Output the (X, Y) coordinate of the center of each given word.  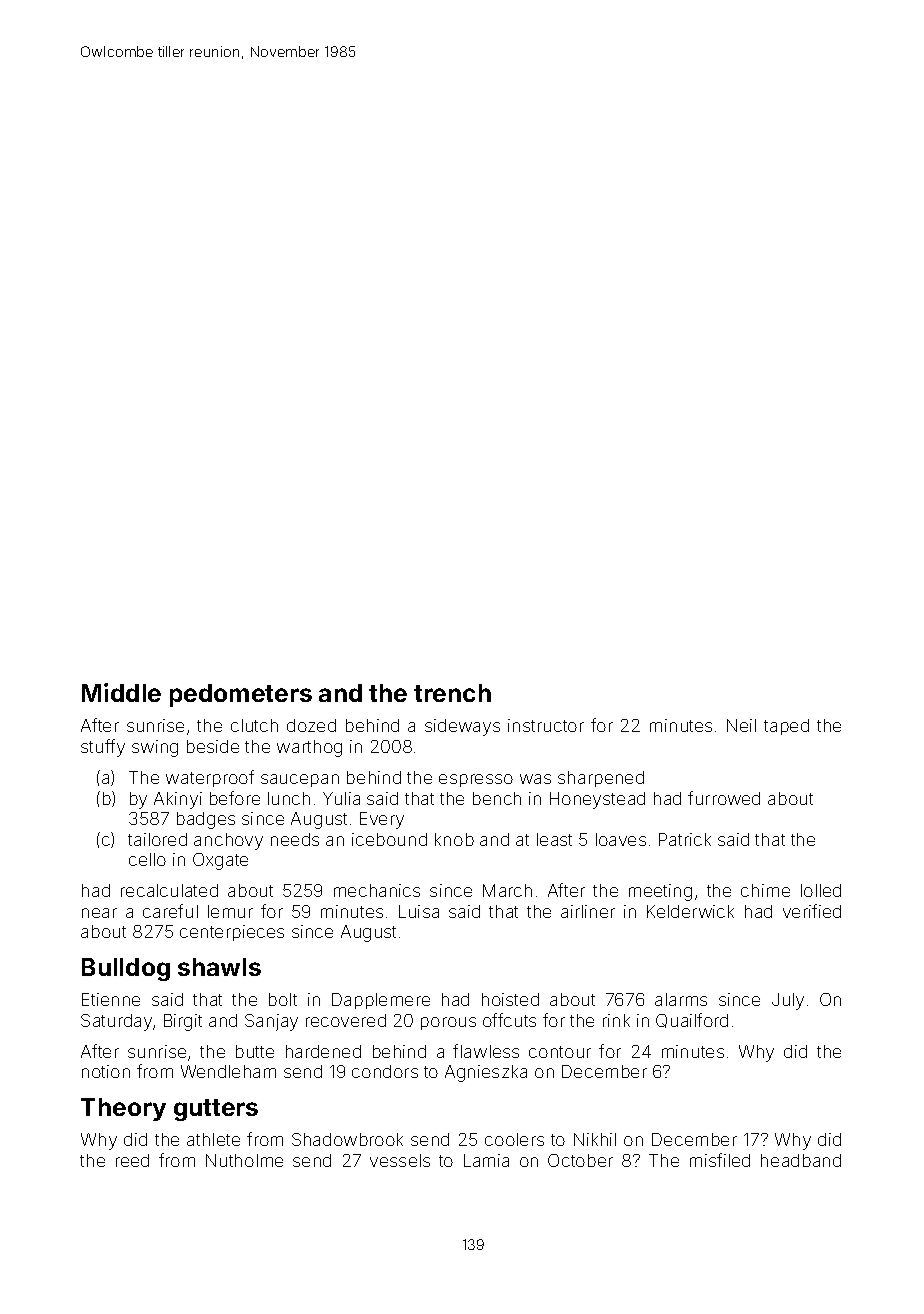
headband (801, 1160)
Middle (121, 692)
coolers (514, 1139)
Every (382, 820)
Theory (123, 1109)
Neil (741, 725)
